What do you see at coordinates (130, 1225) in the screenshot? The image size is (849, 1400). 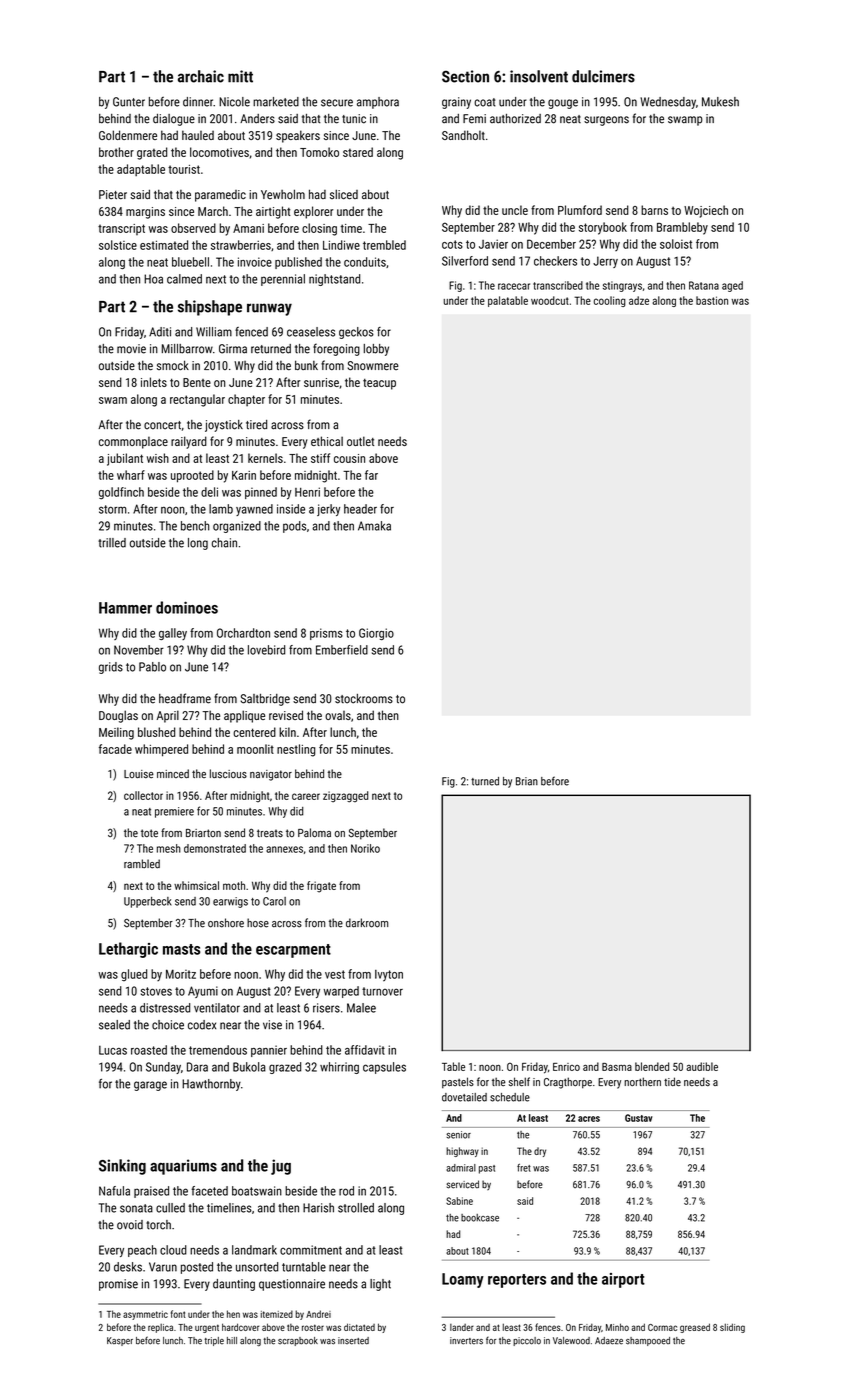 I see `ovoid` at bounding box center [130, 1225].
